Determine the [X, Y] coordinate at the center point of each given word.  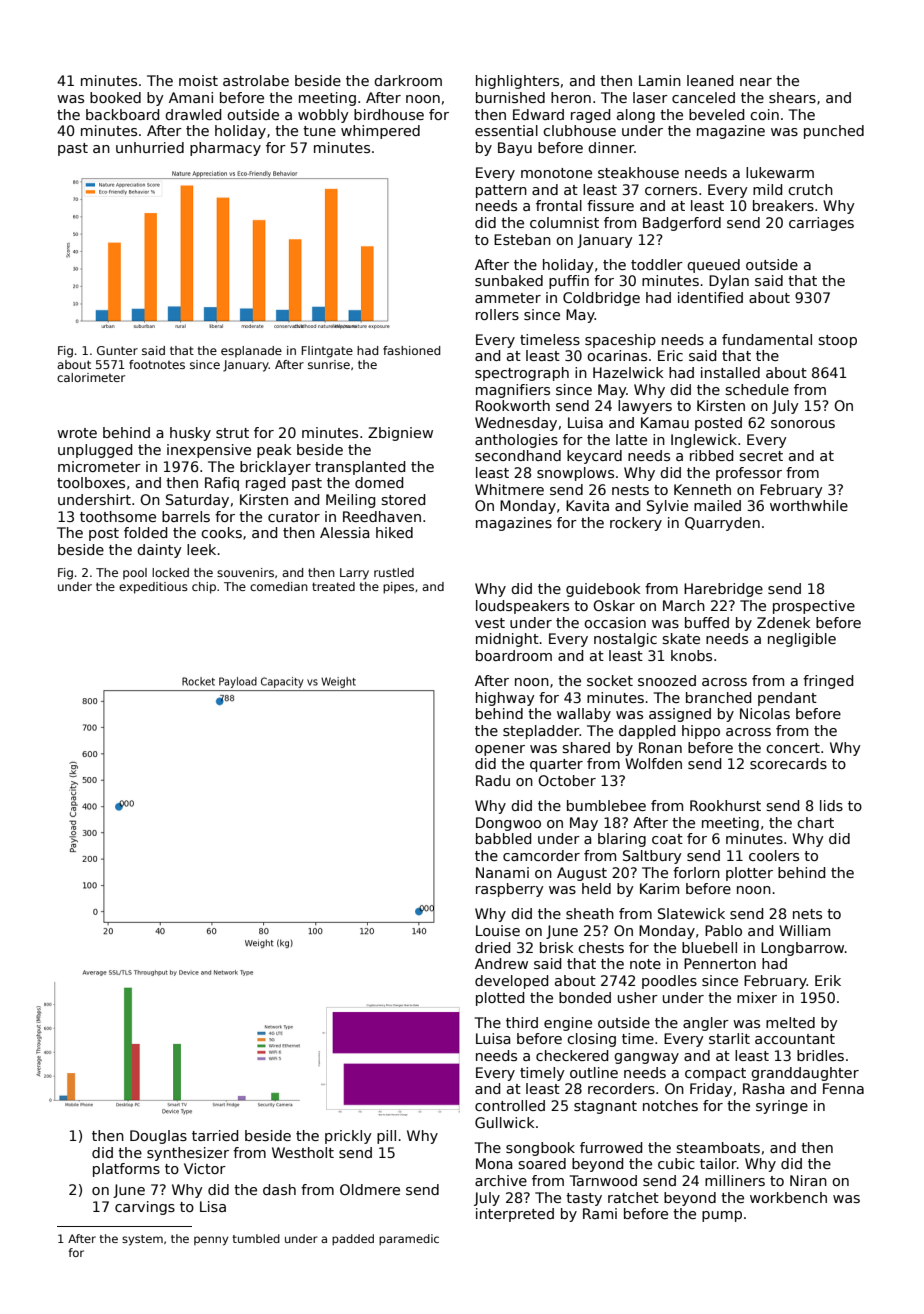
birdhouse [389, 114]
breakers [783, 205]
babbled [503, 838]
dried [492, 947]
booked [115, 97]
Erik [828, 980]
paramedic [409, 1240]
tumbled [256, 1238]
